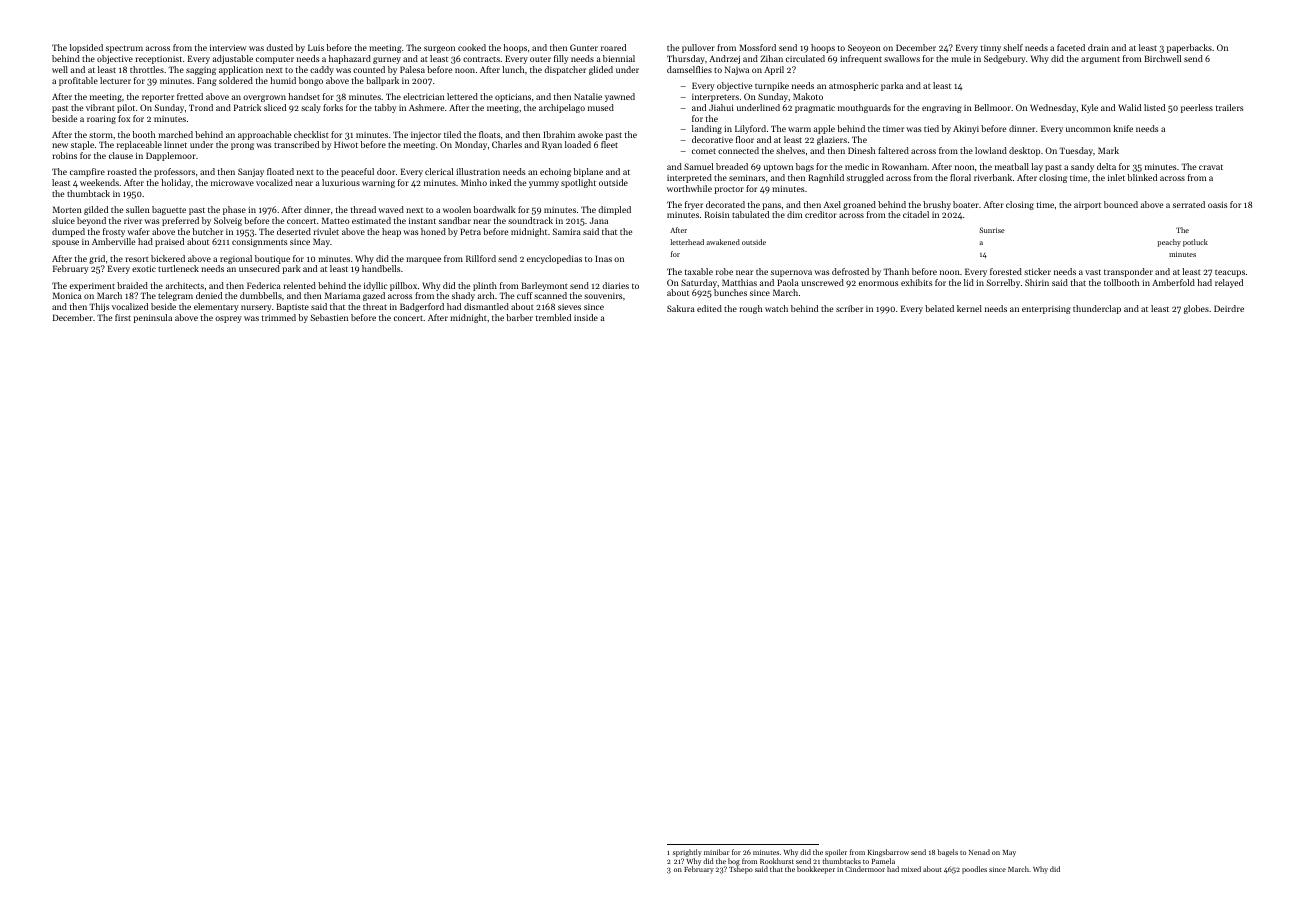  Describe the element at coordinates (741, 870) in the image. I see `Tshepo` at that location.
